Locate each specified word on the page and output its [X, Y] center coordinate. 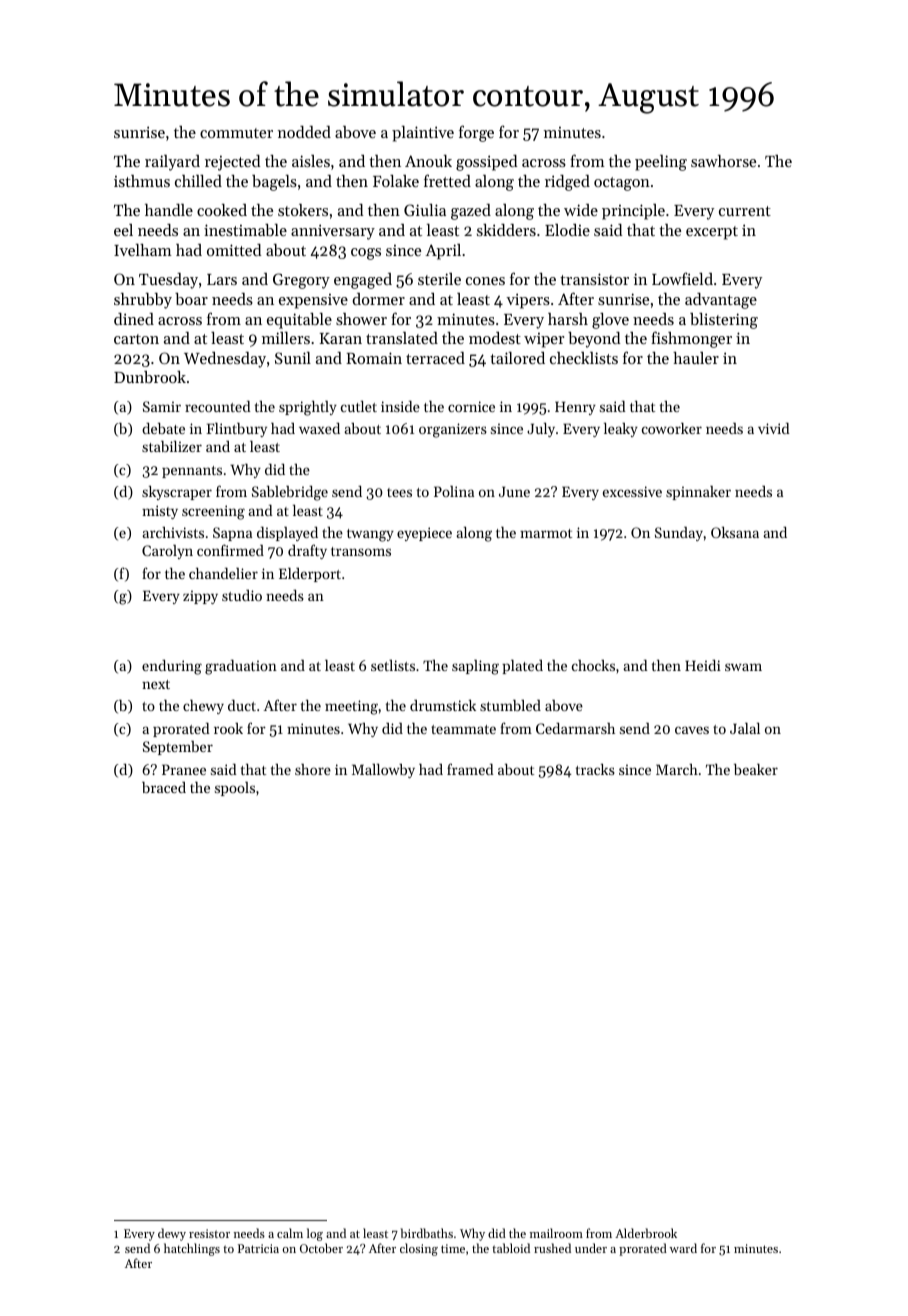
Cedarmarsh [575, 728]
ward [683, 1248]
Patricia [258, 1248]
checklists [584, 358]
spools [235, 789]
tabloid [511, 1248]
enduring [172, 667]
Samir [162, 406]
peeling [661, 163]
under [591, 1248]
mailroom [556, 1233]
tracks [595, 769]
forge [476, 133]
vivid [774, 428]
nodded [304, 132]
